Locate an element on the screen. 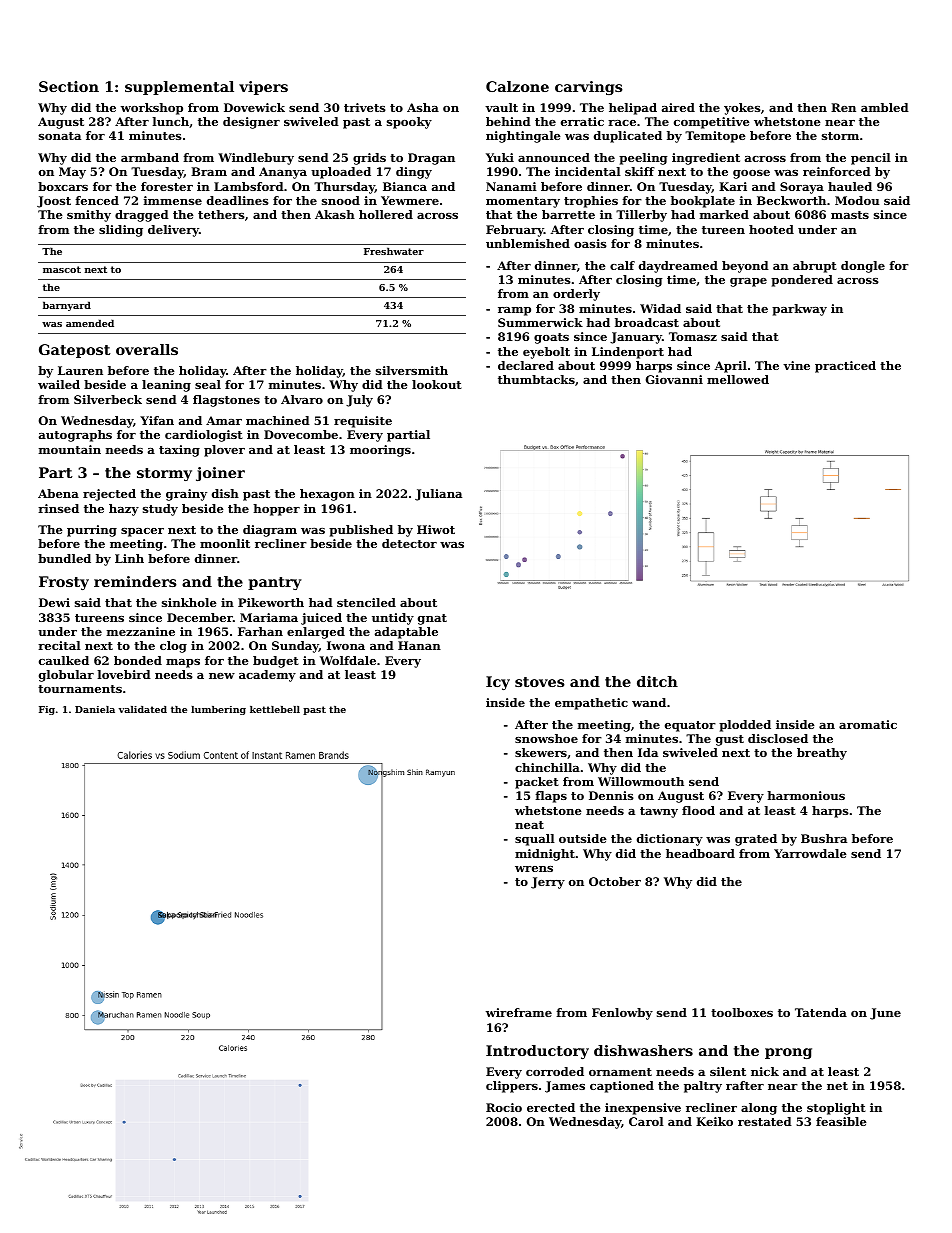 The image size is (952, 1233). prong is located at coordinates (788, 1053).
